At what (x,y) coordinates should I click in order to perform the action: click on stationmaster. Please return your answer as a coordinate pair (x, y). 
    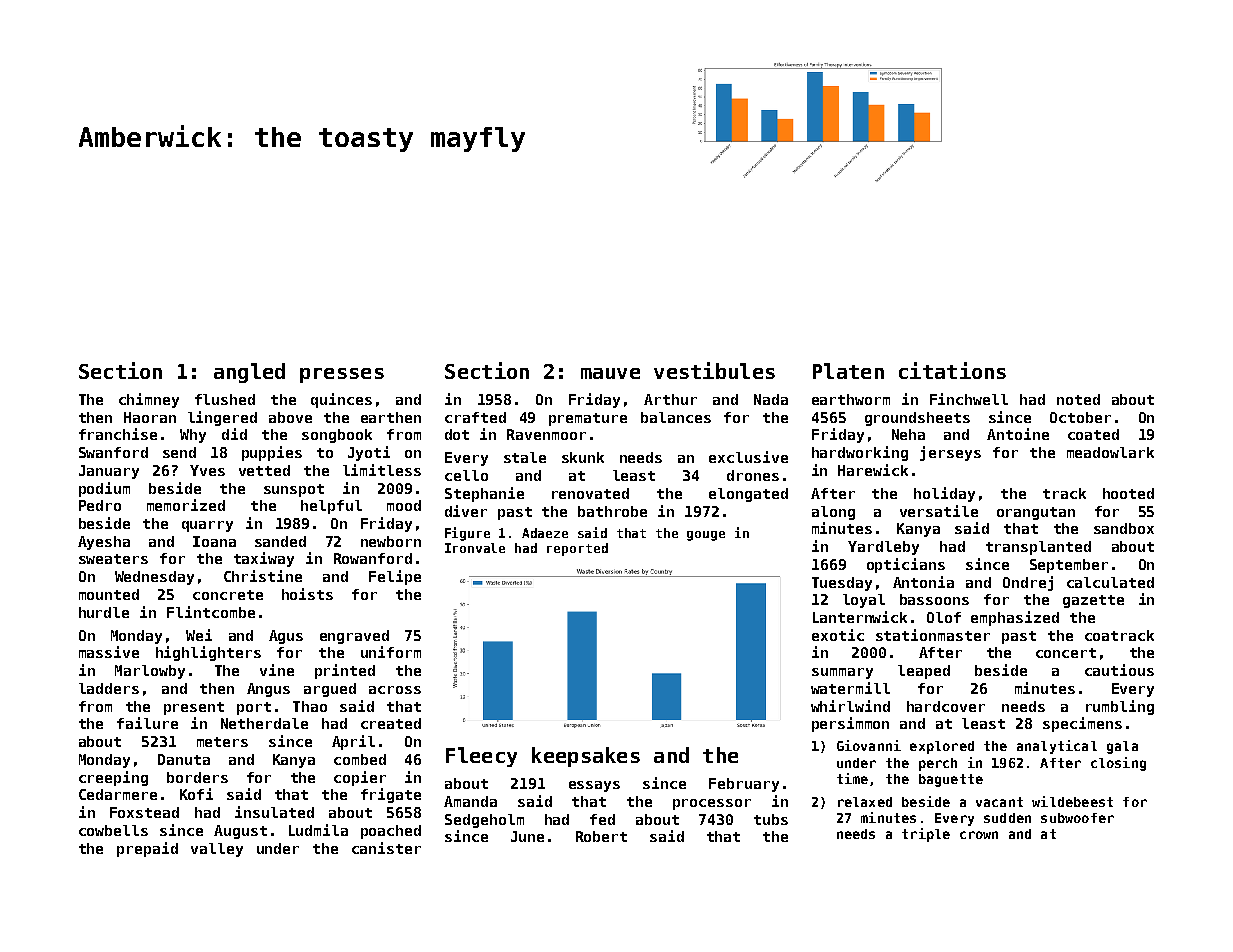
    Looking at the image, I should click on (933, 635).
